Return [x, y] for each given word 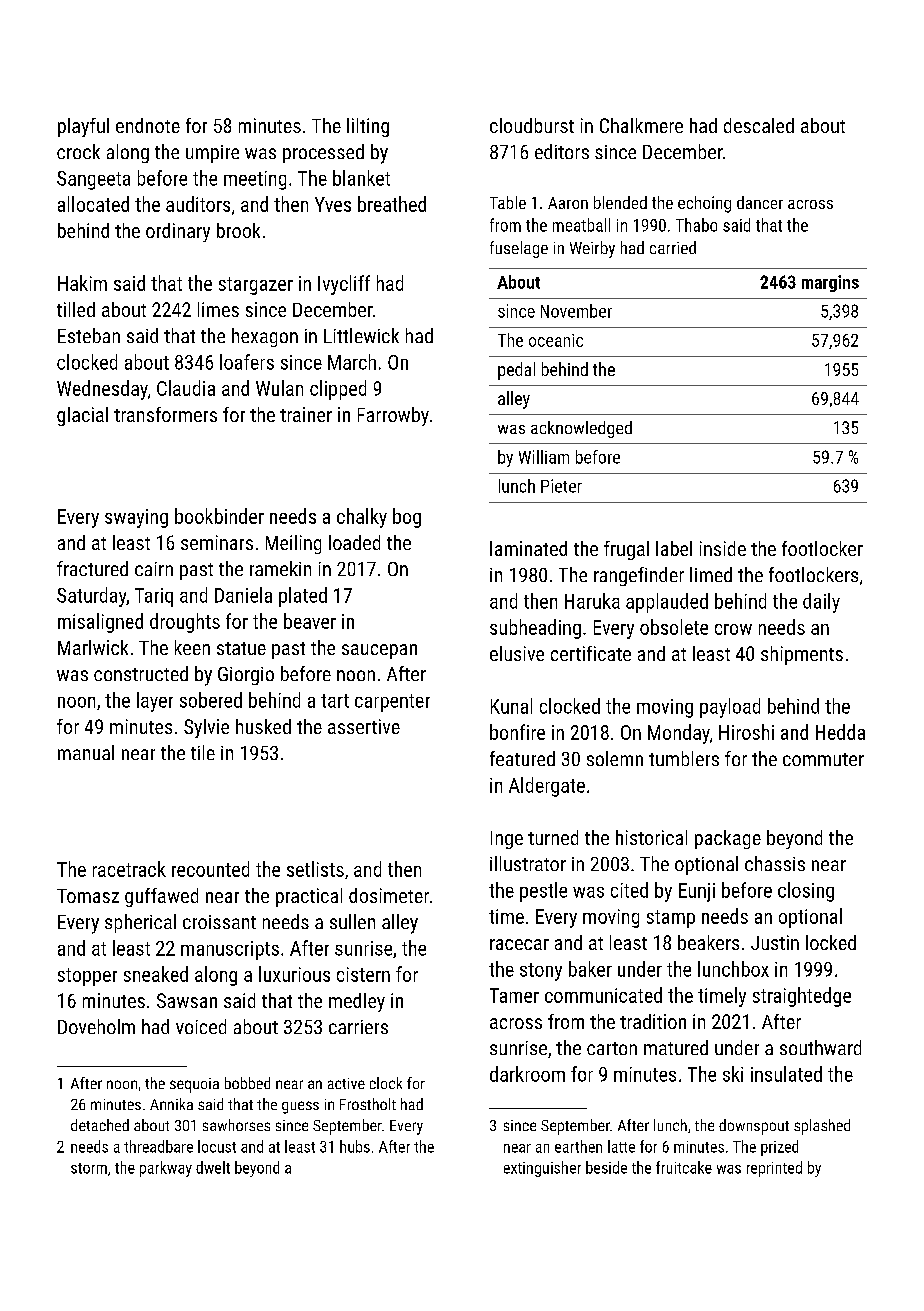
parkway [166, 1169]
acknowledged [581, 429]
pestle [543, 892]
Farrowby [393, 416]
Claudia [186, 388]
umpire [212, 154]
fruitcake [684, 1167]
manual [86, 752]
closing [806, 892]
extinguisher [542, 1169]
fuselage [519, 249]
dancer [760, 202]
